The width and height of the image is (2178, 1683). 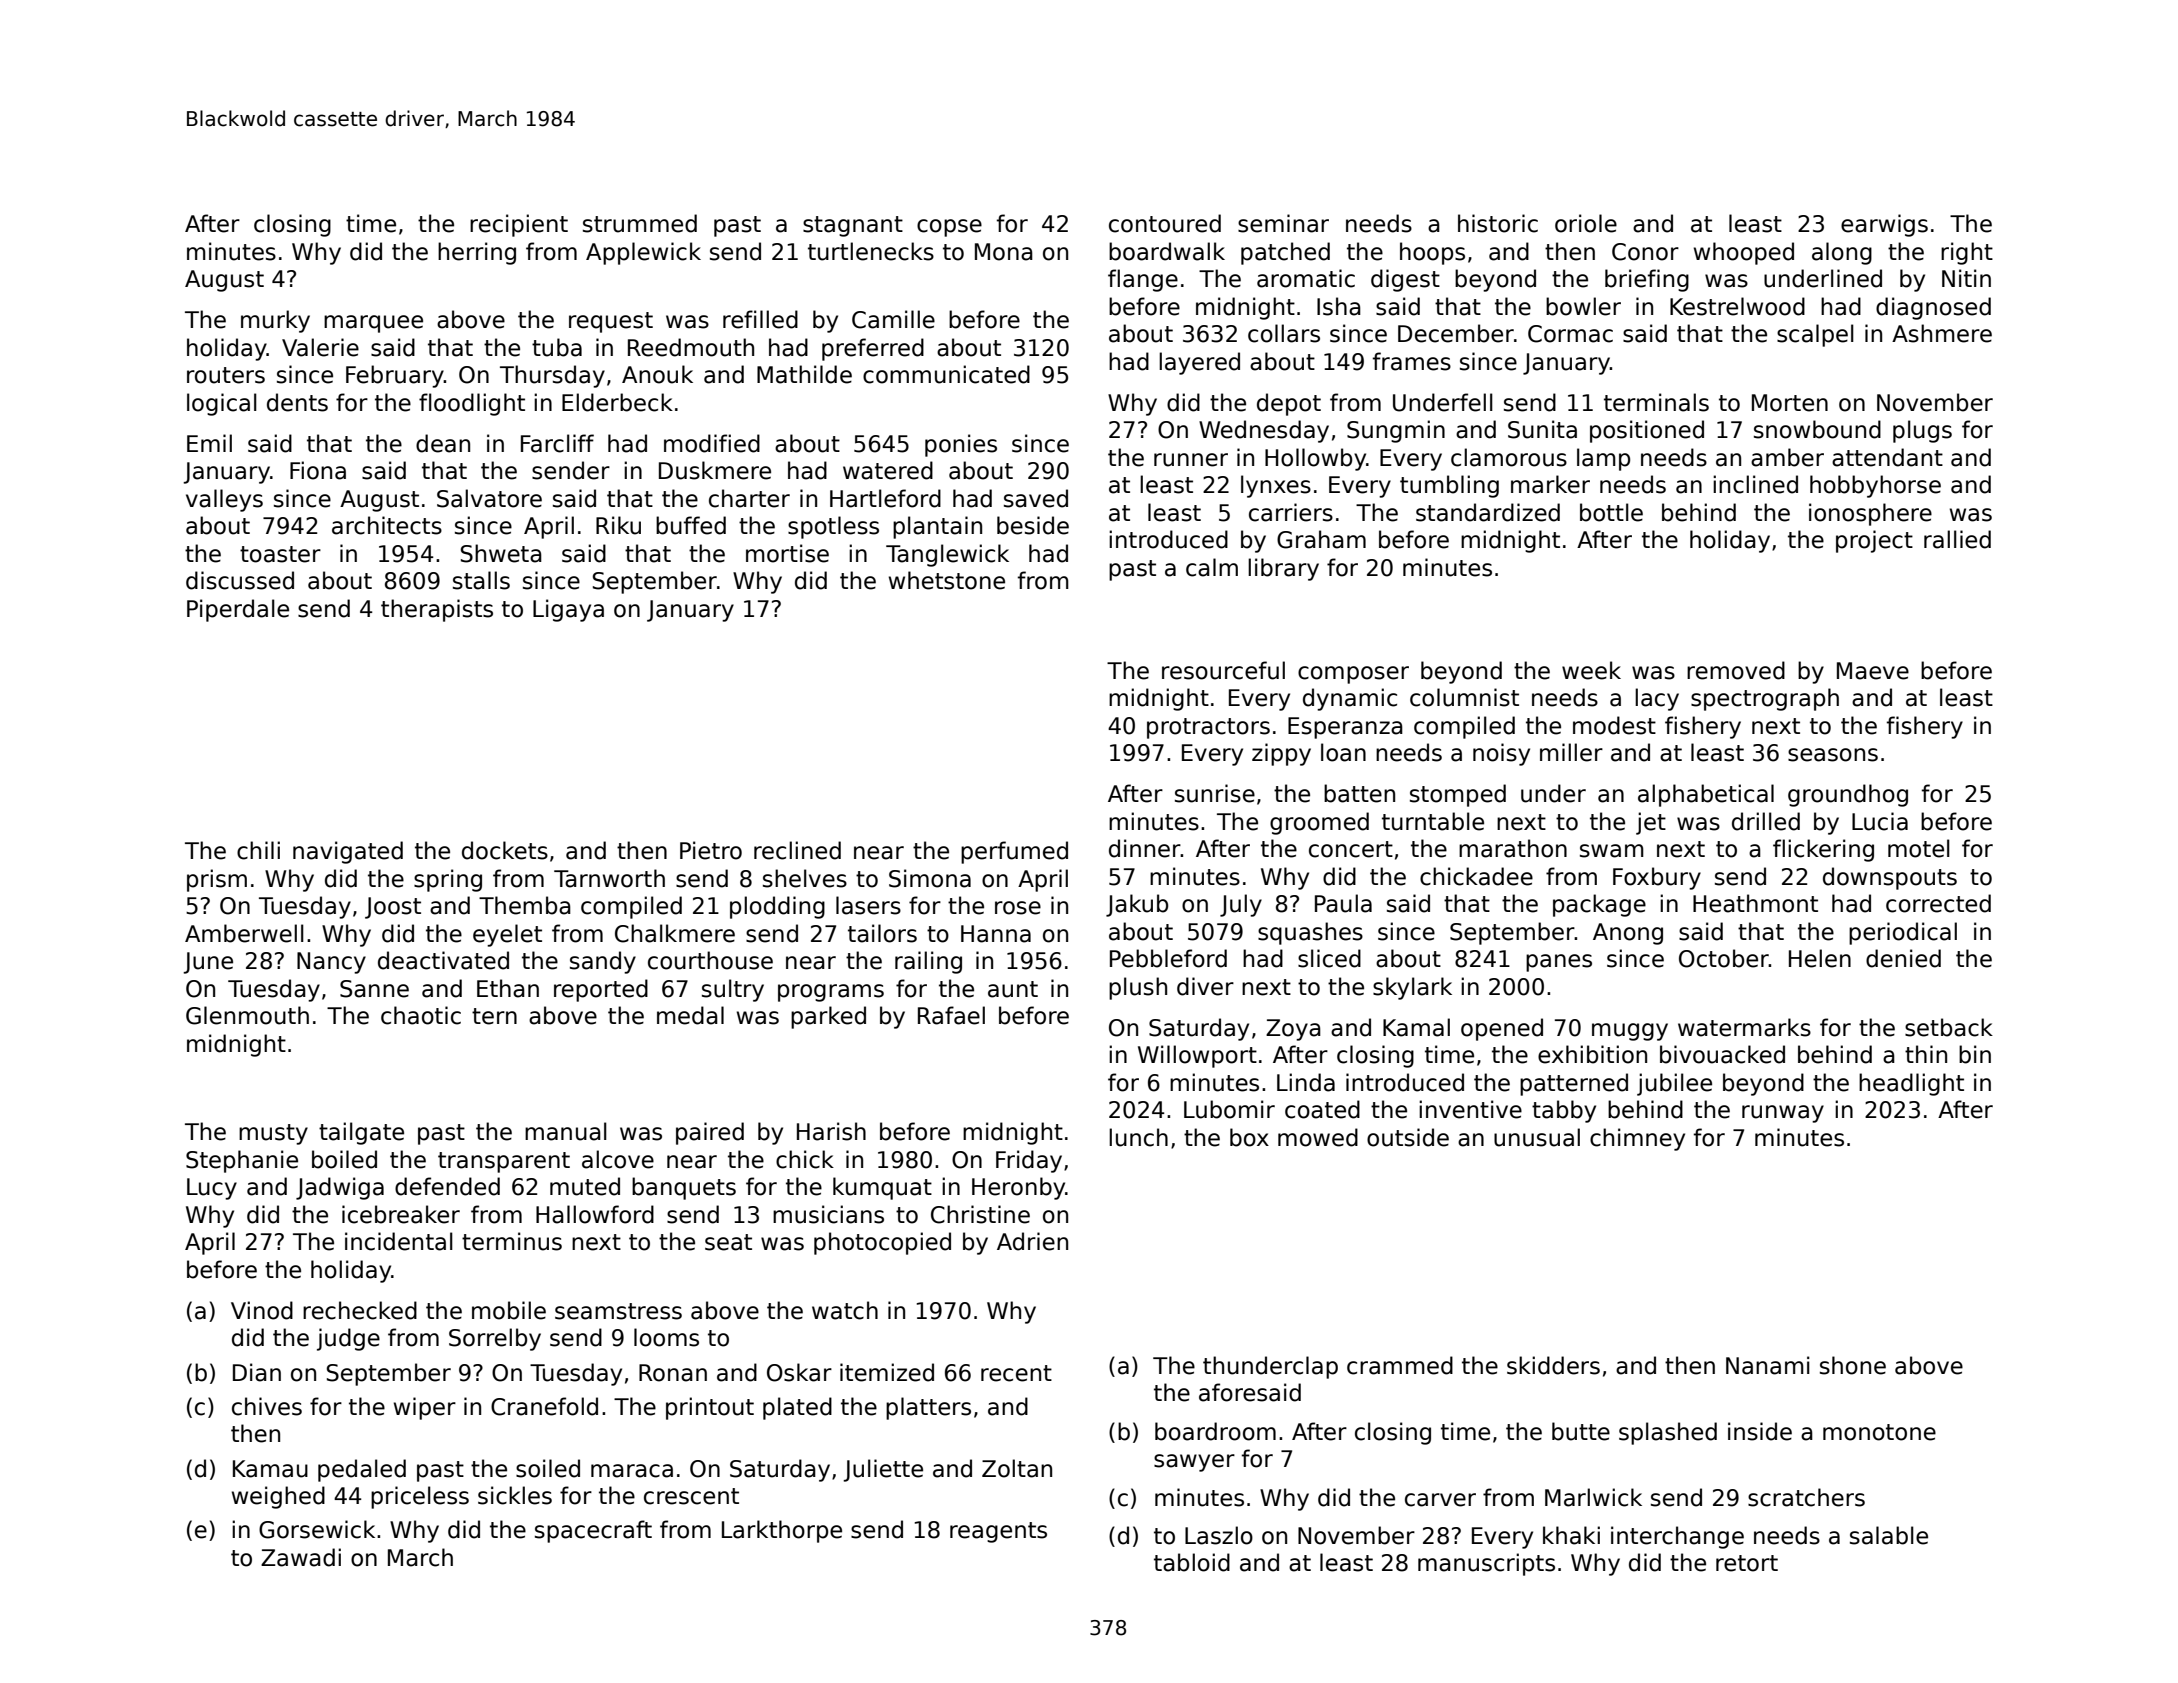 What do you see at coordinates (1591, 670) in the image?
I see `week` at bounding box center [1591, 670].
